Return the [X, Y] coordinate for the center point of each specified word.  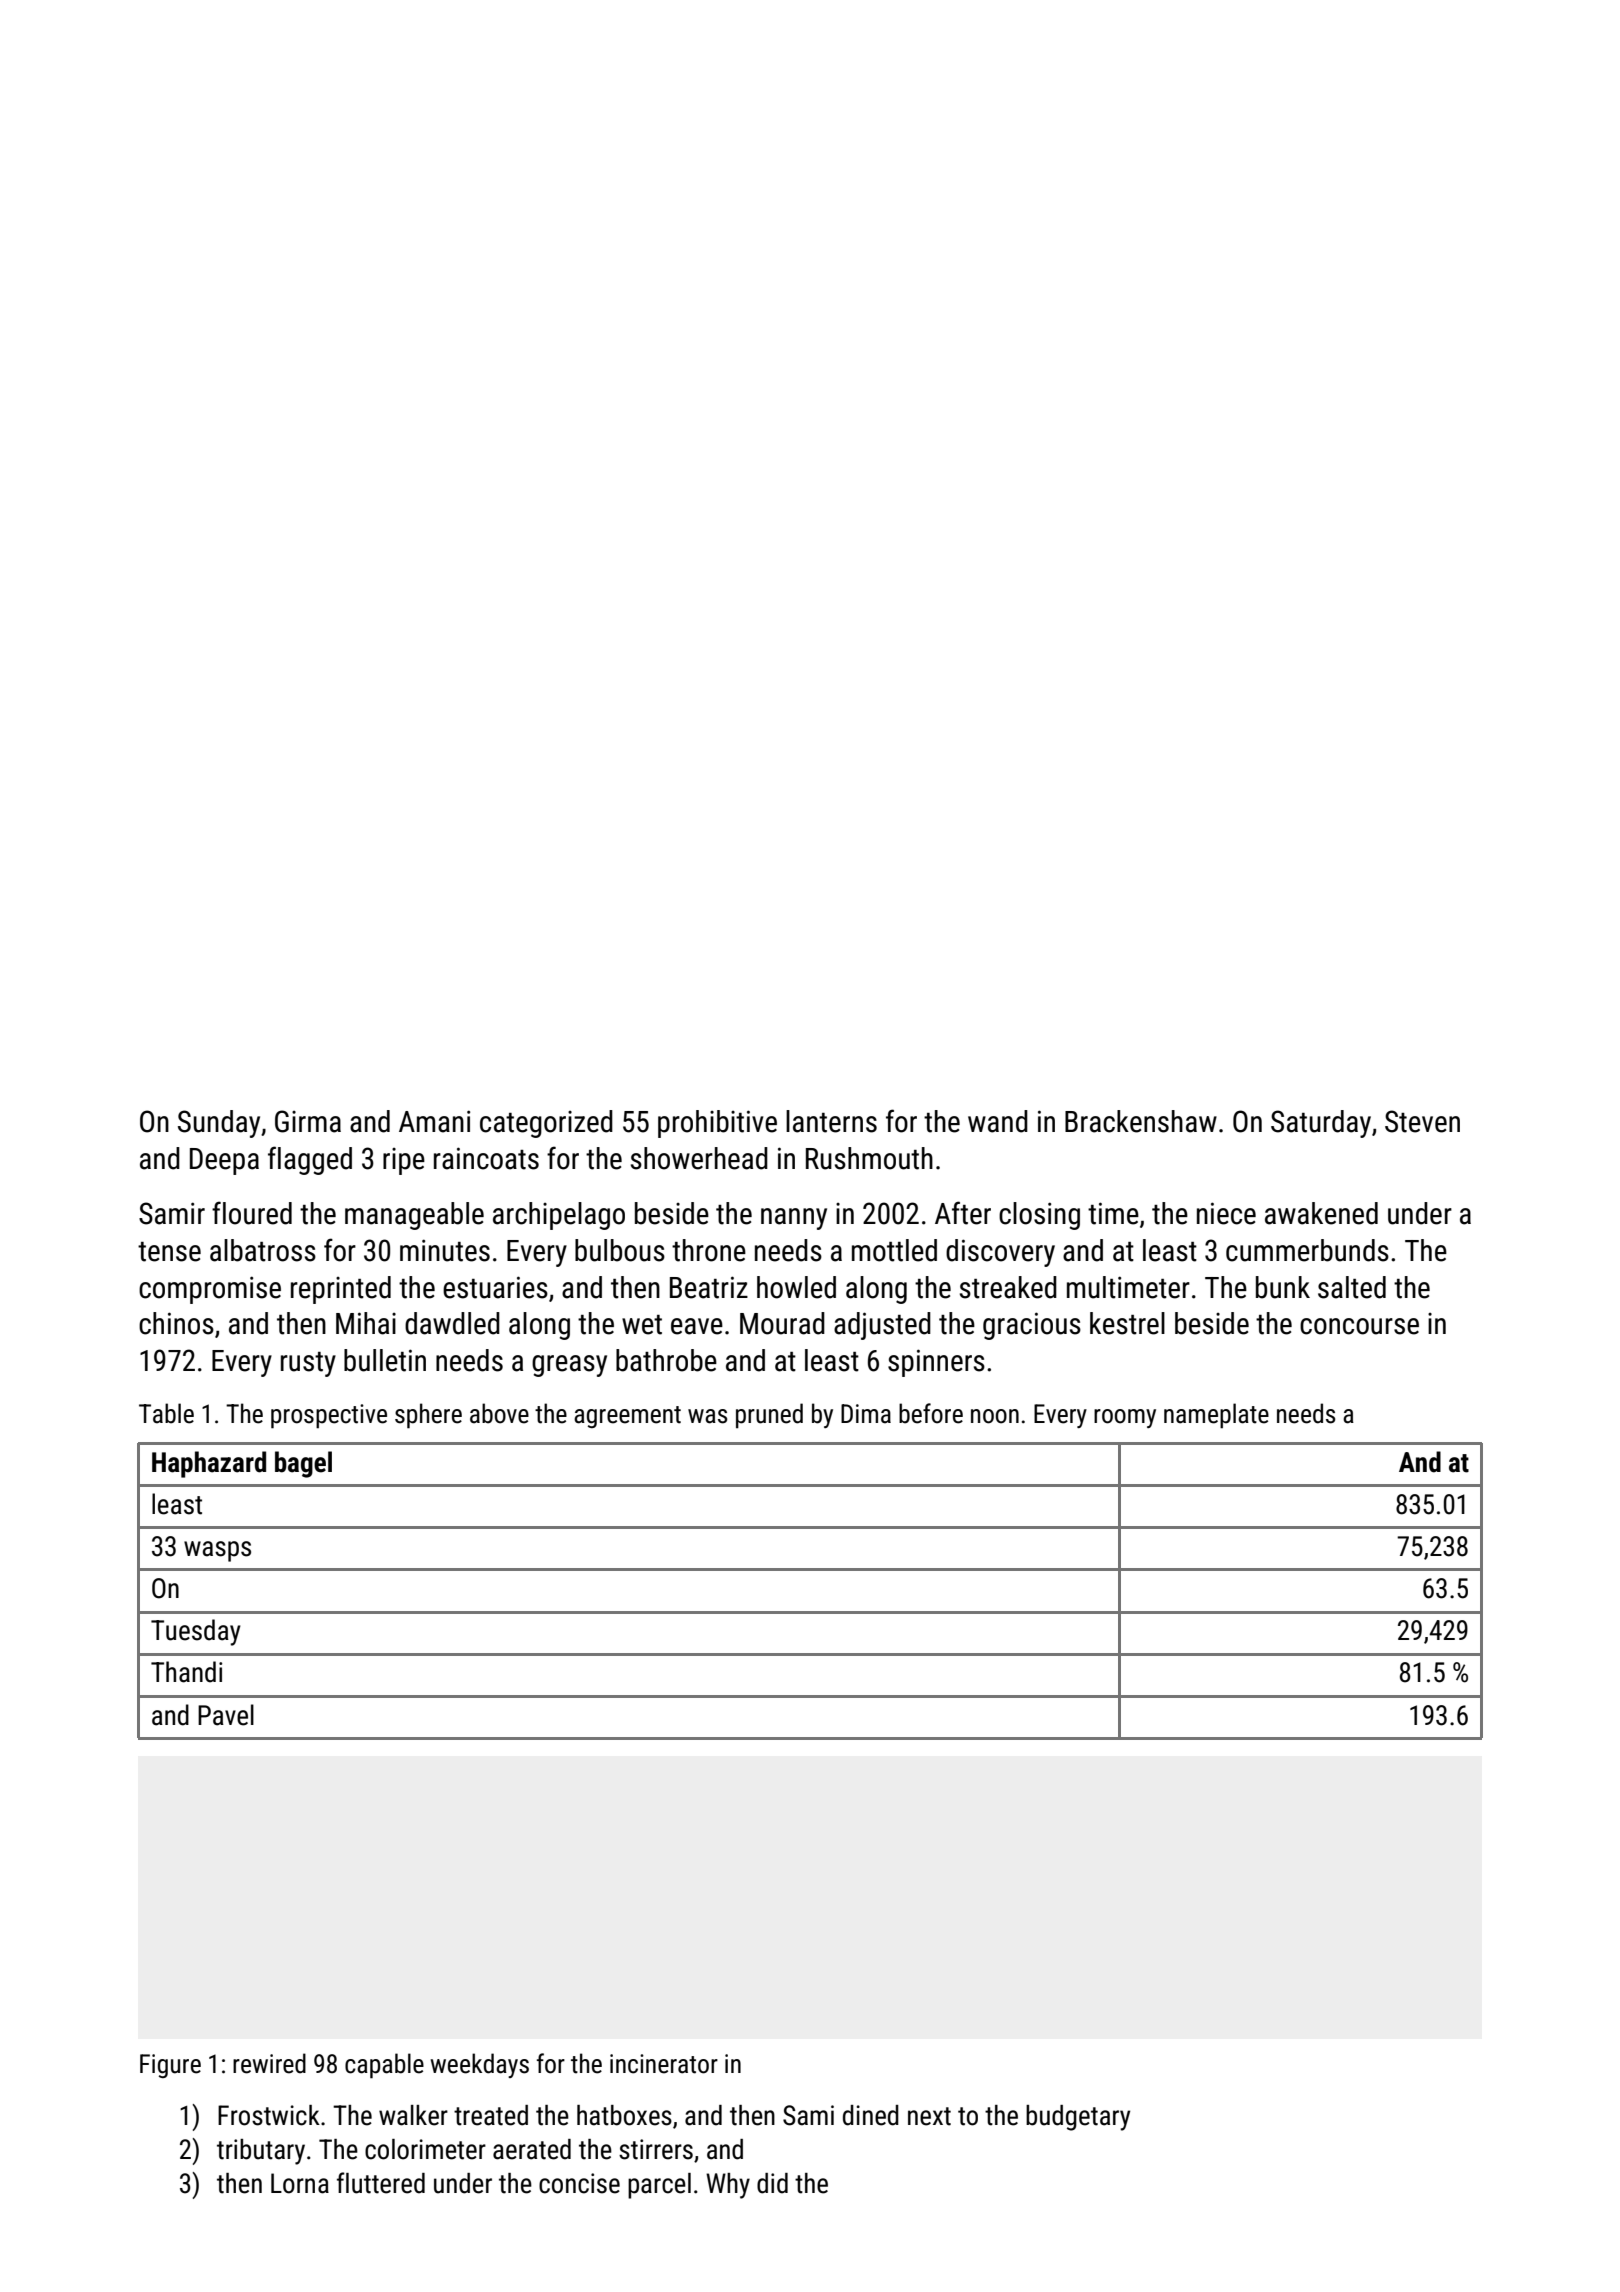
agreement [627, 1417]
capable [384, 2066]
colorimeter [425, 2149]
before [931, 1413]
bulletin [385, 1360]
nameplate [1216, 1416]
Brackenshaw [1141, 1121]
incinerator [664, 2064]
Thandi [186, 1672]
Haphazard [209, 1464]
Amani [434, 1121]
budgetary [1078, 2118]
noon [995, 1416]
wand [998, 1121]
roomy [1125, 1418]
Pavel [226, 1715]
